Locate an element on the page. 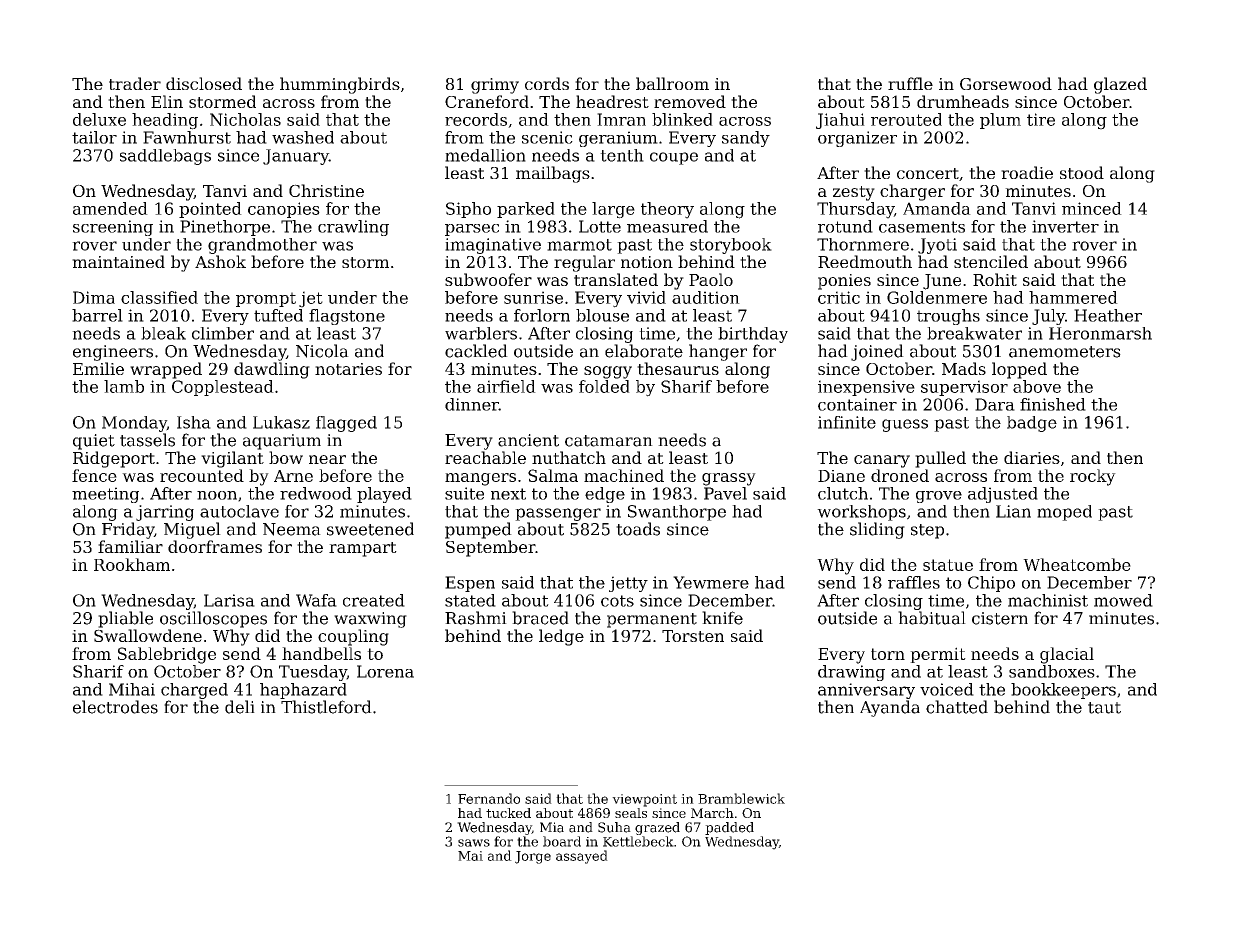 The width and height of the image is (1233, 952). warblers is located at coordinates (481, 333).
